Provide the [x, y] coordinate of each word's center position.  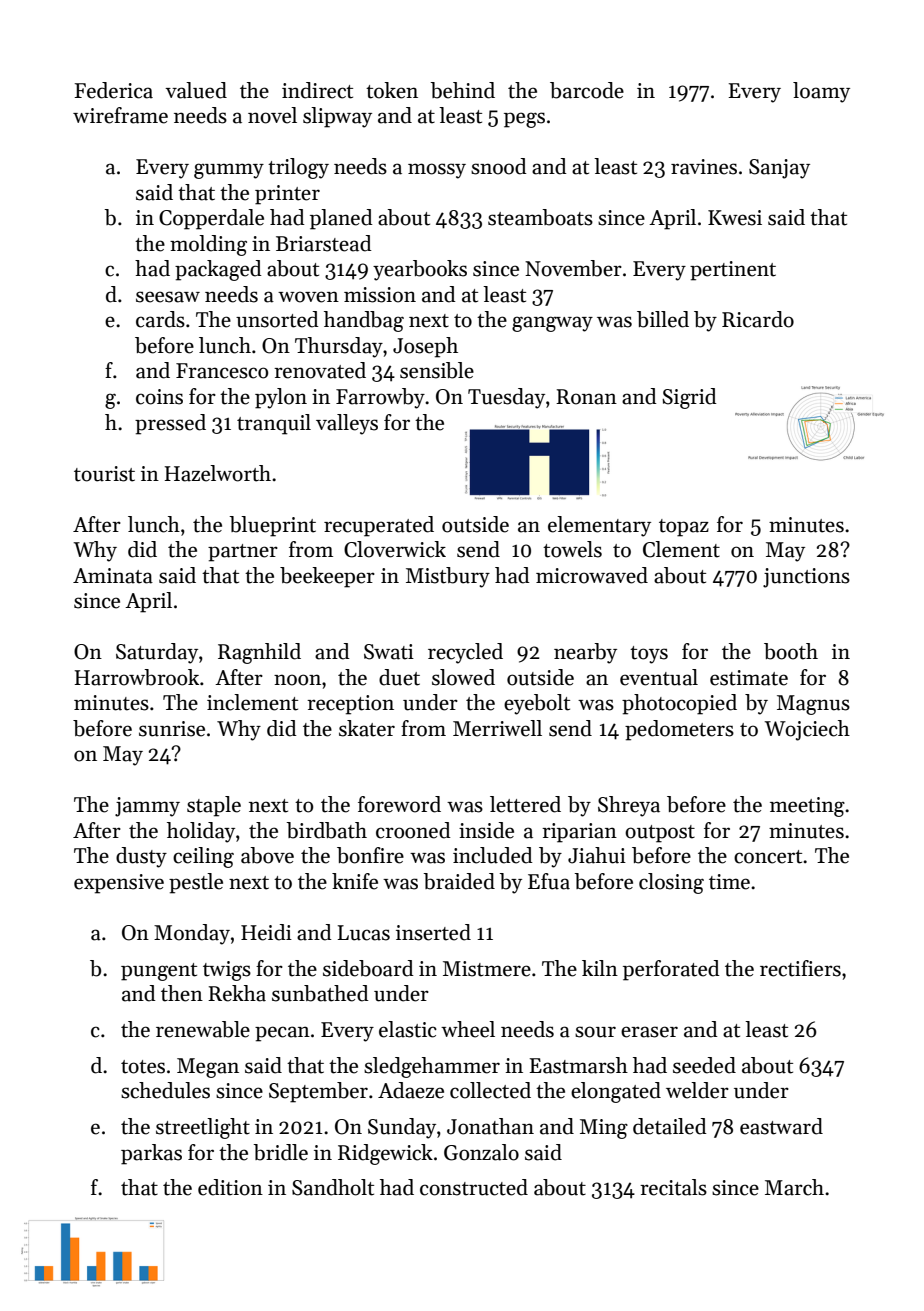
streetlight [203, 1128]
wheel [468, 1029]
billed [663, 319]
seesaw [168, 297]
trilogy [298, 168]
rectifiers [800, 968]
